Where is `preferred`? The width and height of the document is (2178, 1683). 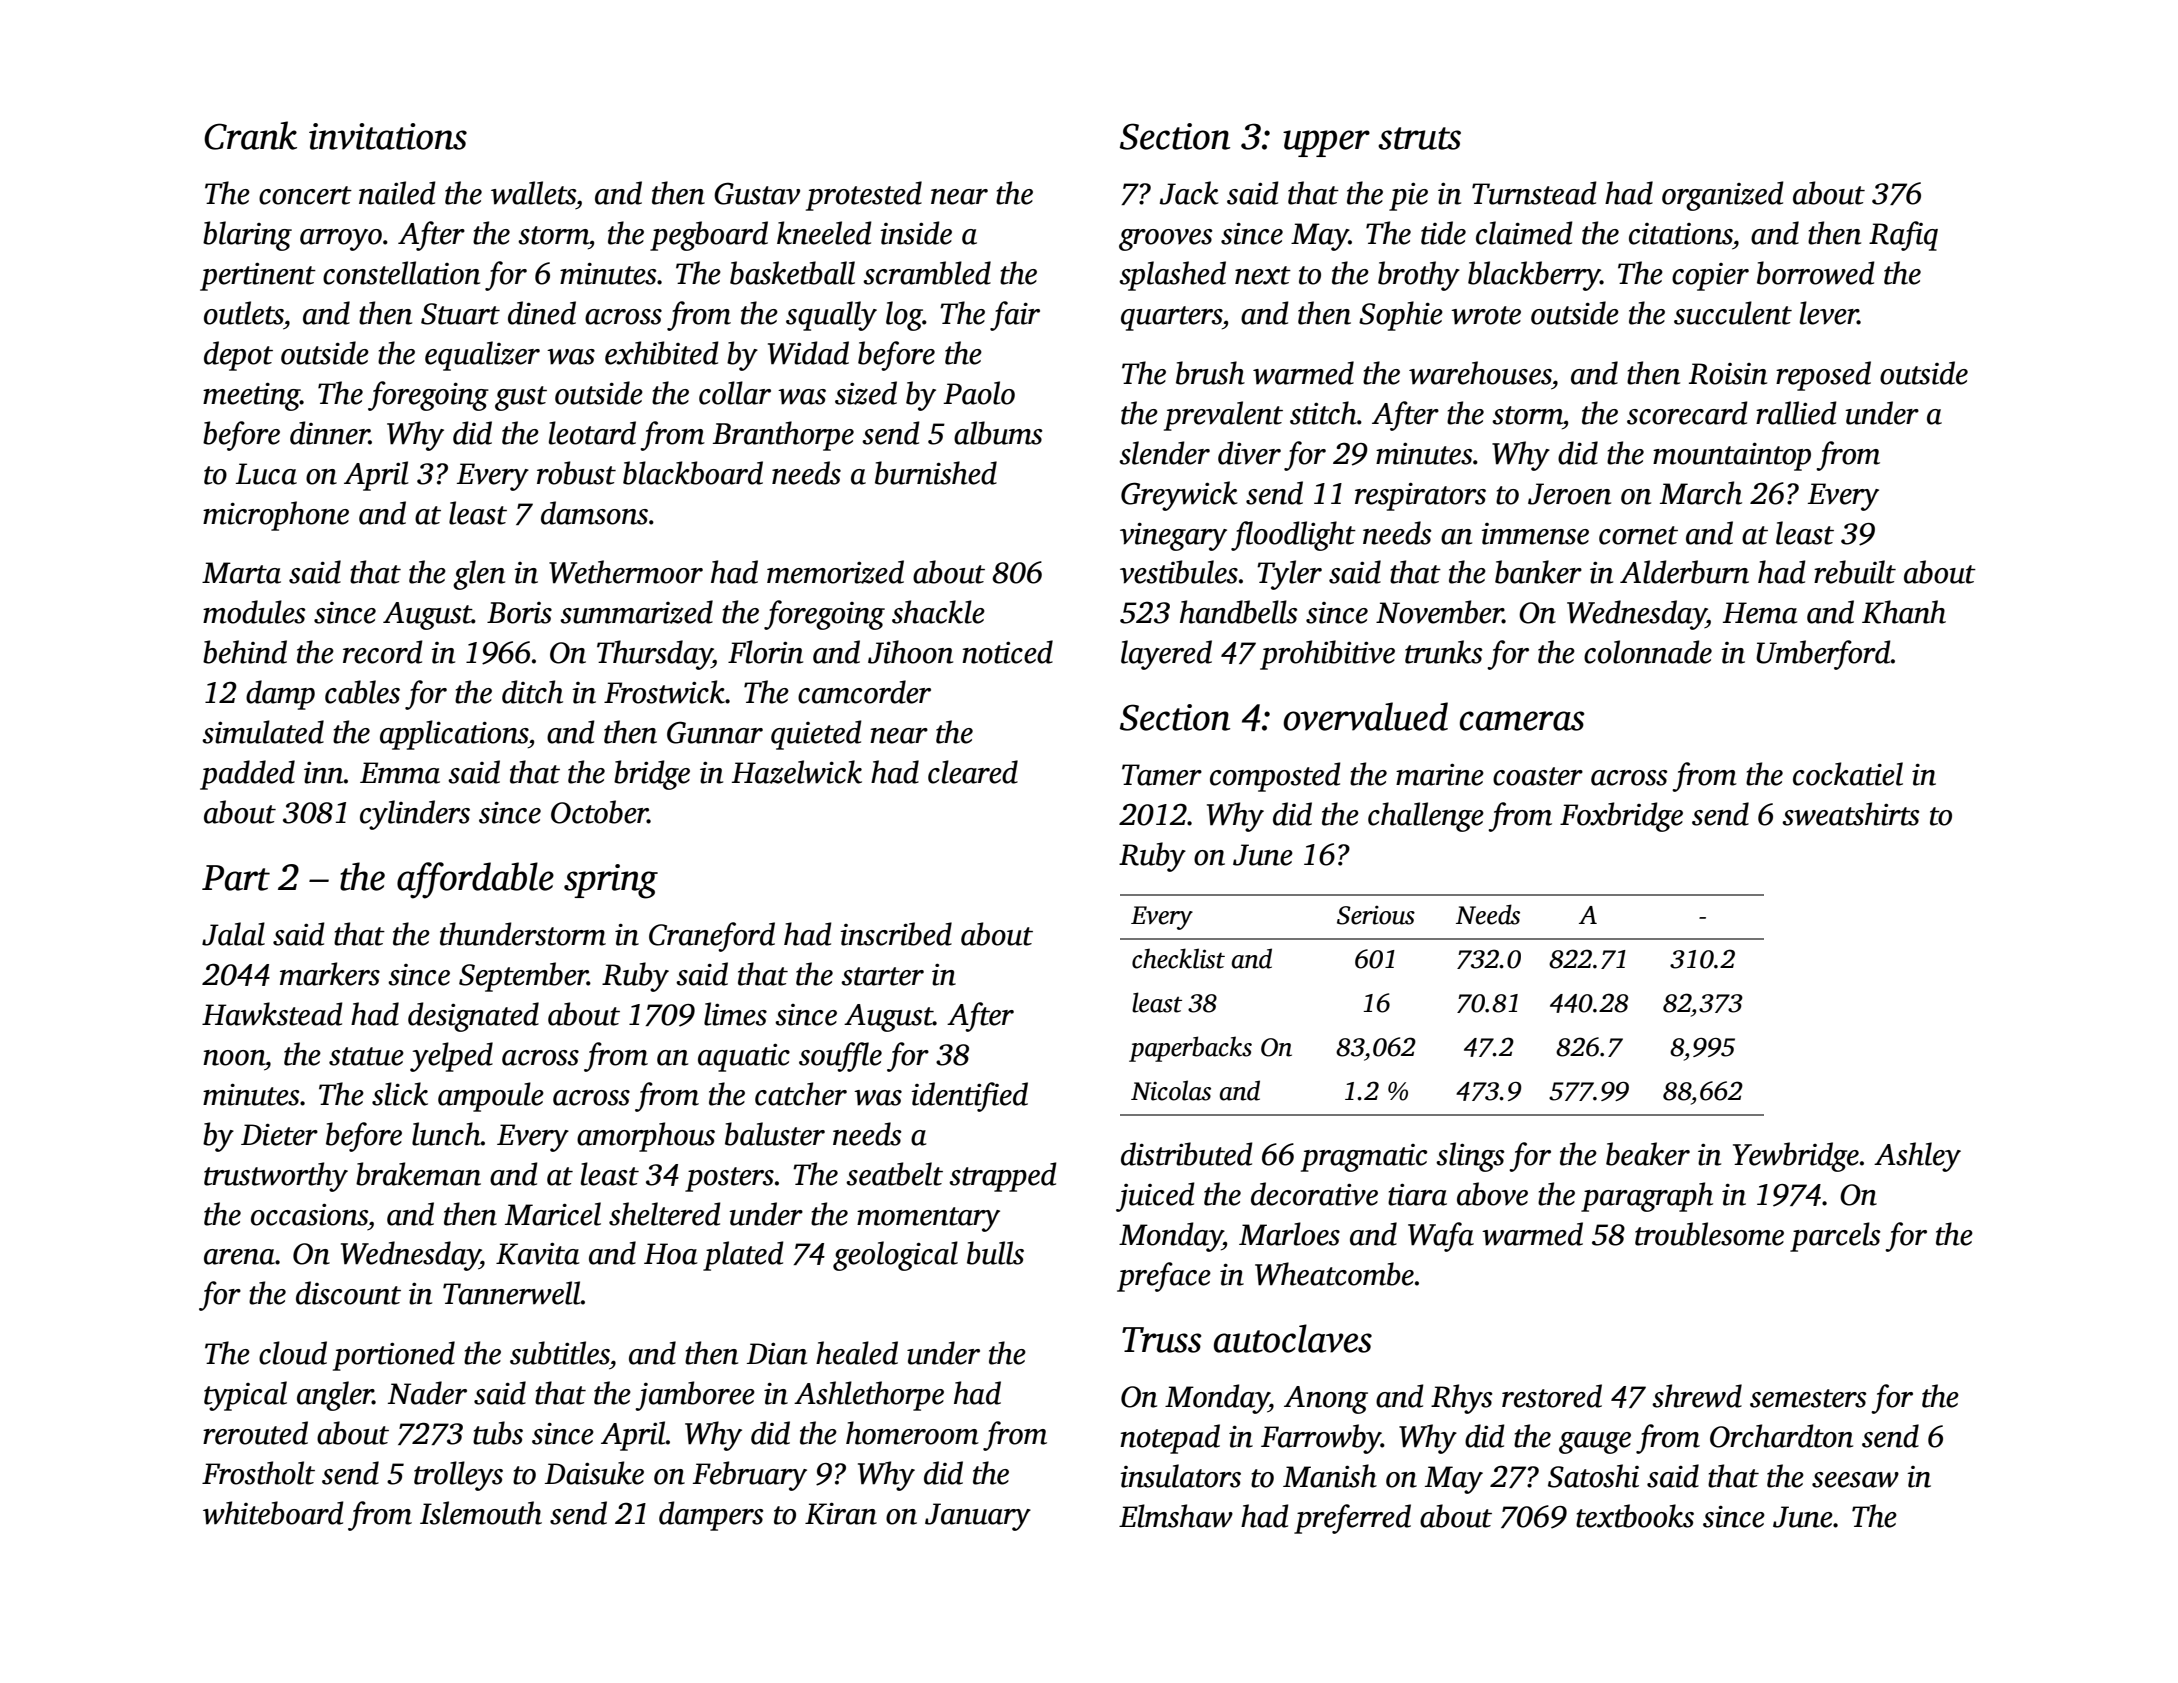 preferred is located at coordinates (1352, 1519).
